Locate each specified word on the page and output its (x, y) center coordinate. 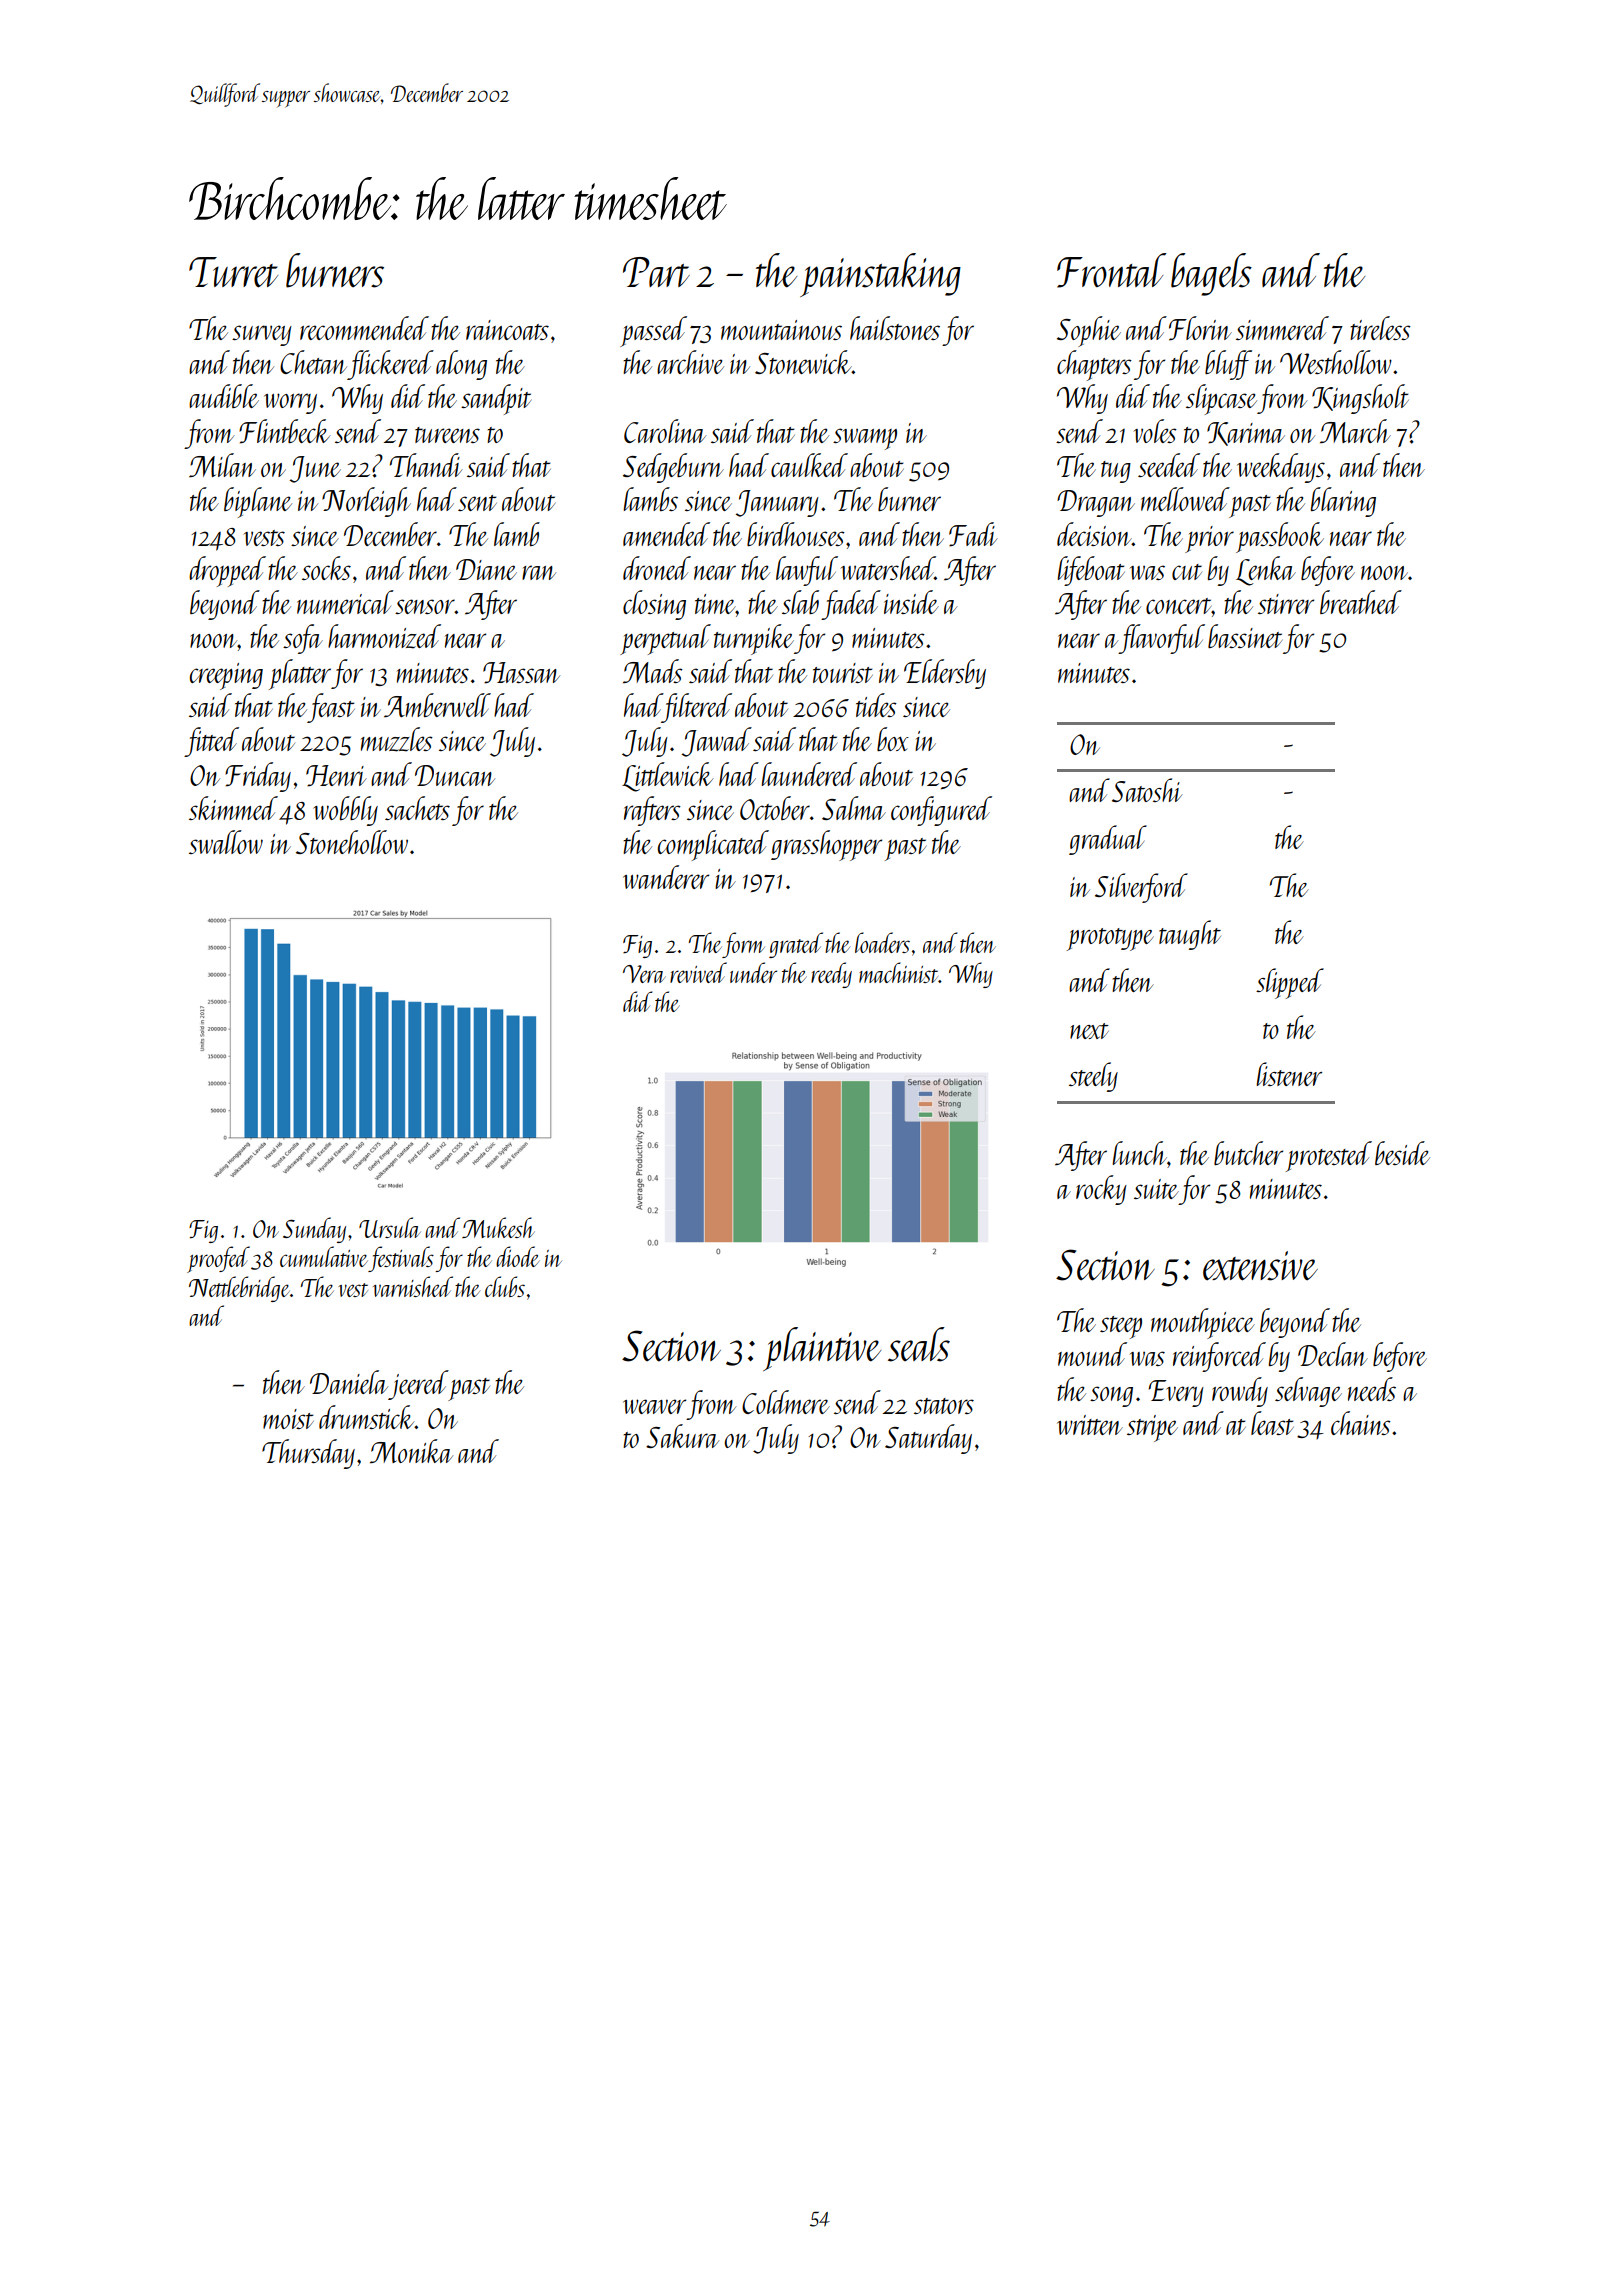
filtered (697, 708)
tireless (1380, 328)
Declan (1333, 1354)
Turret (233, 272)
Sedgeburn (673, 468)
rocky (1101, 1190)
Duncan (455, 775)
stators (944, 1406)
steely (1093, 1077)
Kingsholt (1360, 399)
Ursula (390, 1227)
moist (288, 1419)
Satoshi (1147, 790)
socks (326, 568)
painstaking (880, 275)
